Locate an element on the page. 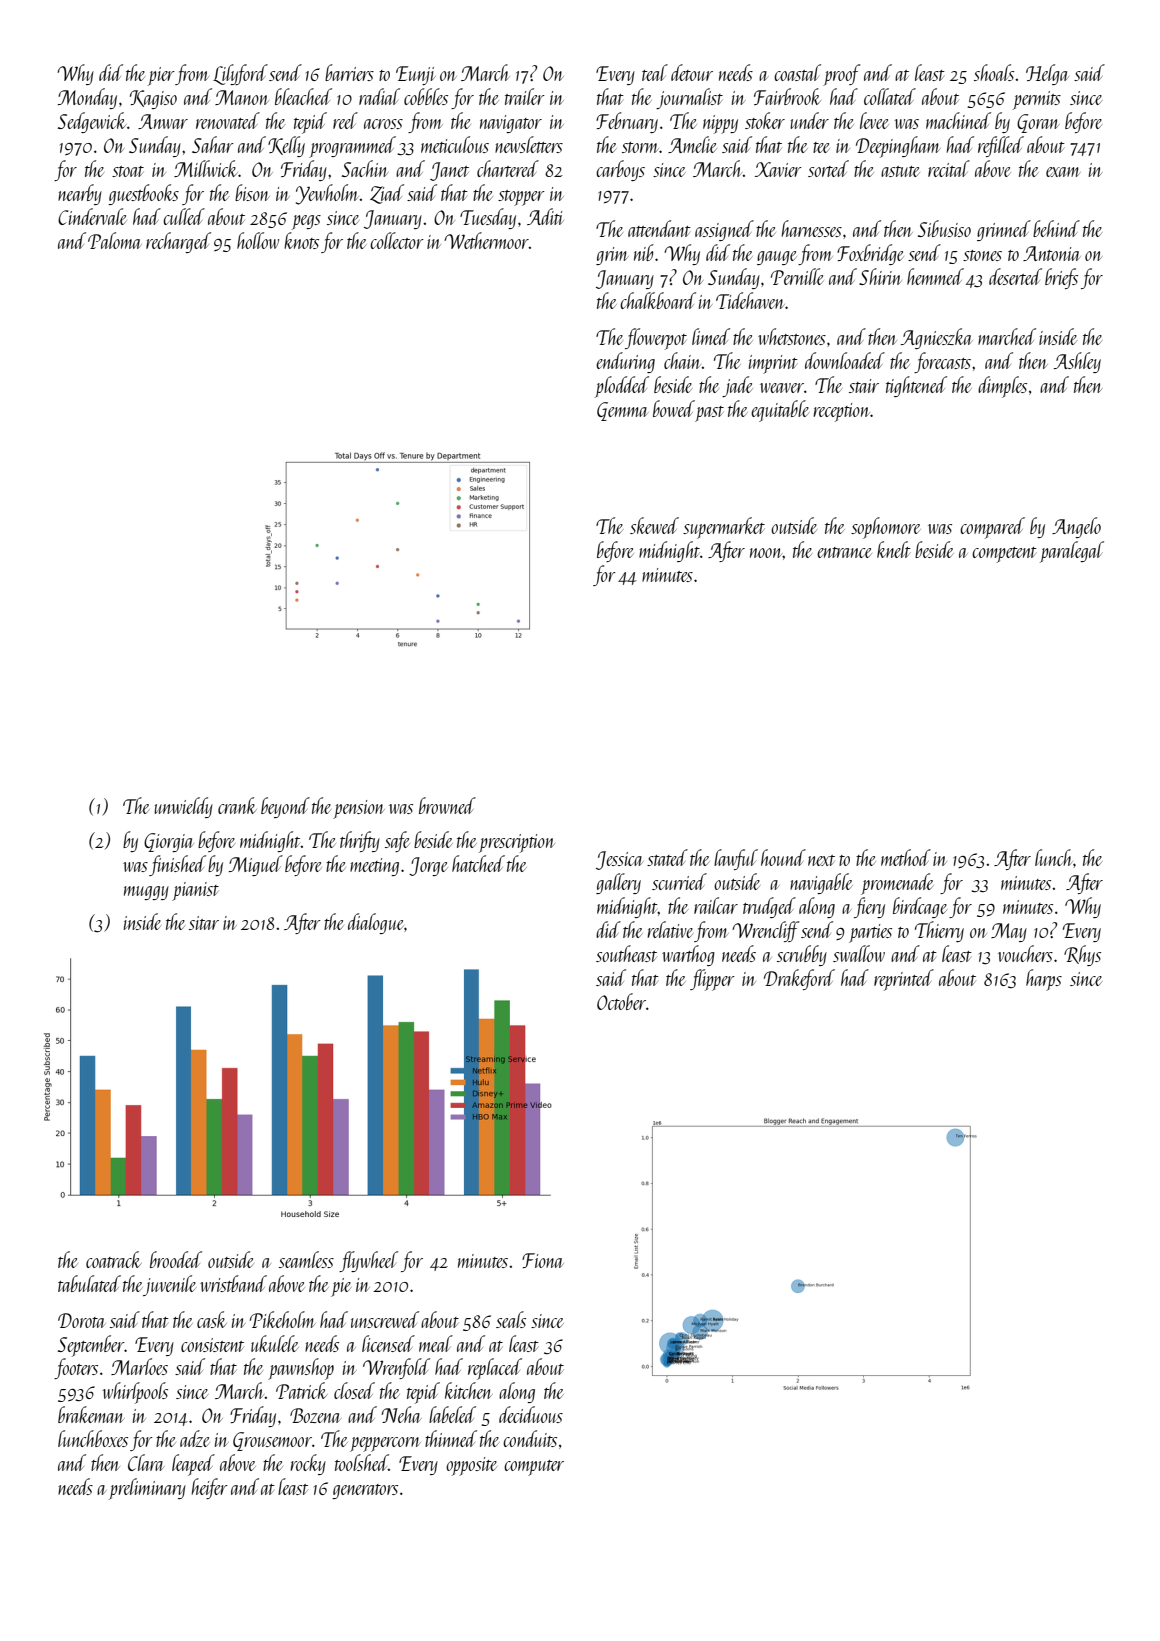 Image resolution: width=1160 pixels, height=1641 pixels. pegs is located at coordinates (306, 222).
